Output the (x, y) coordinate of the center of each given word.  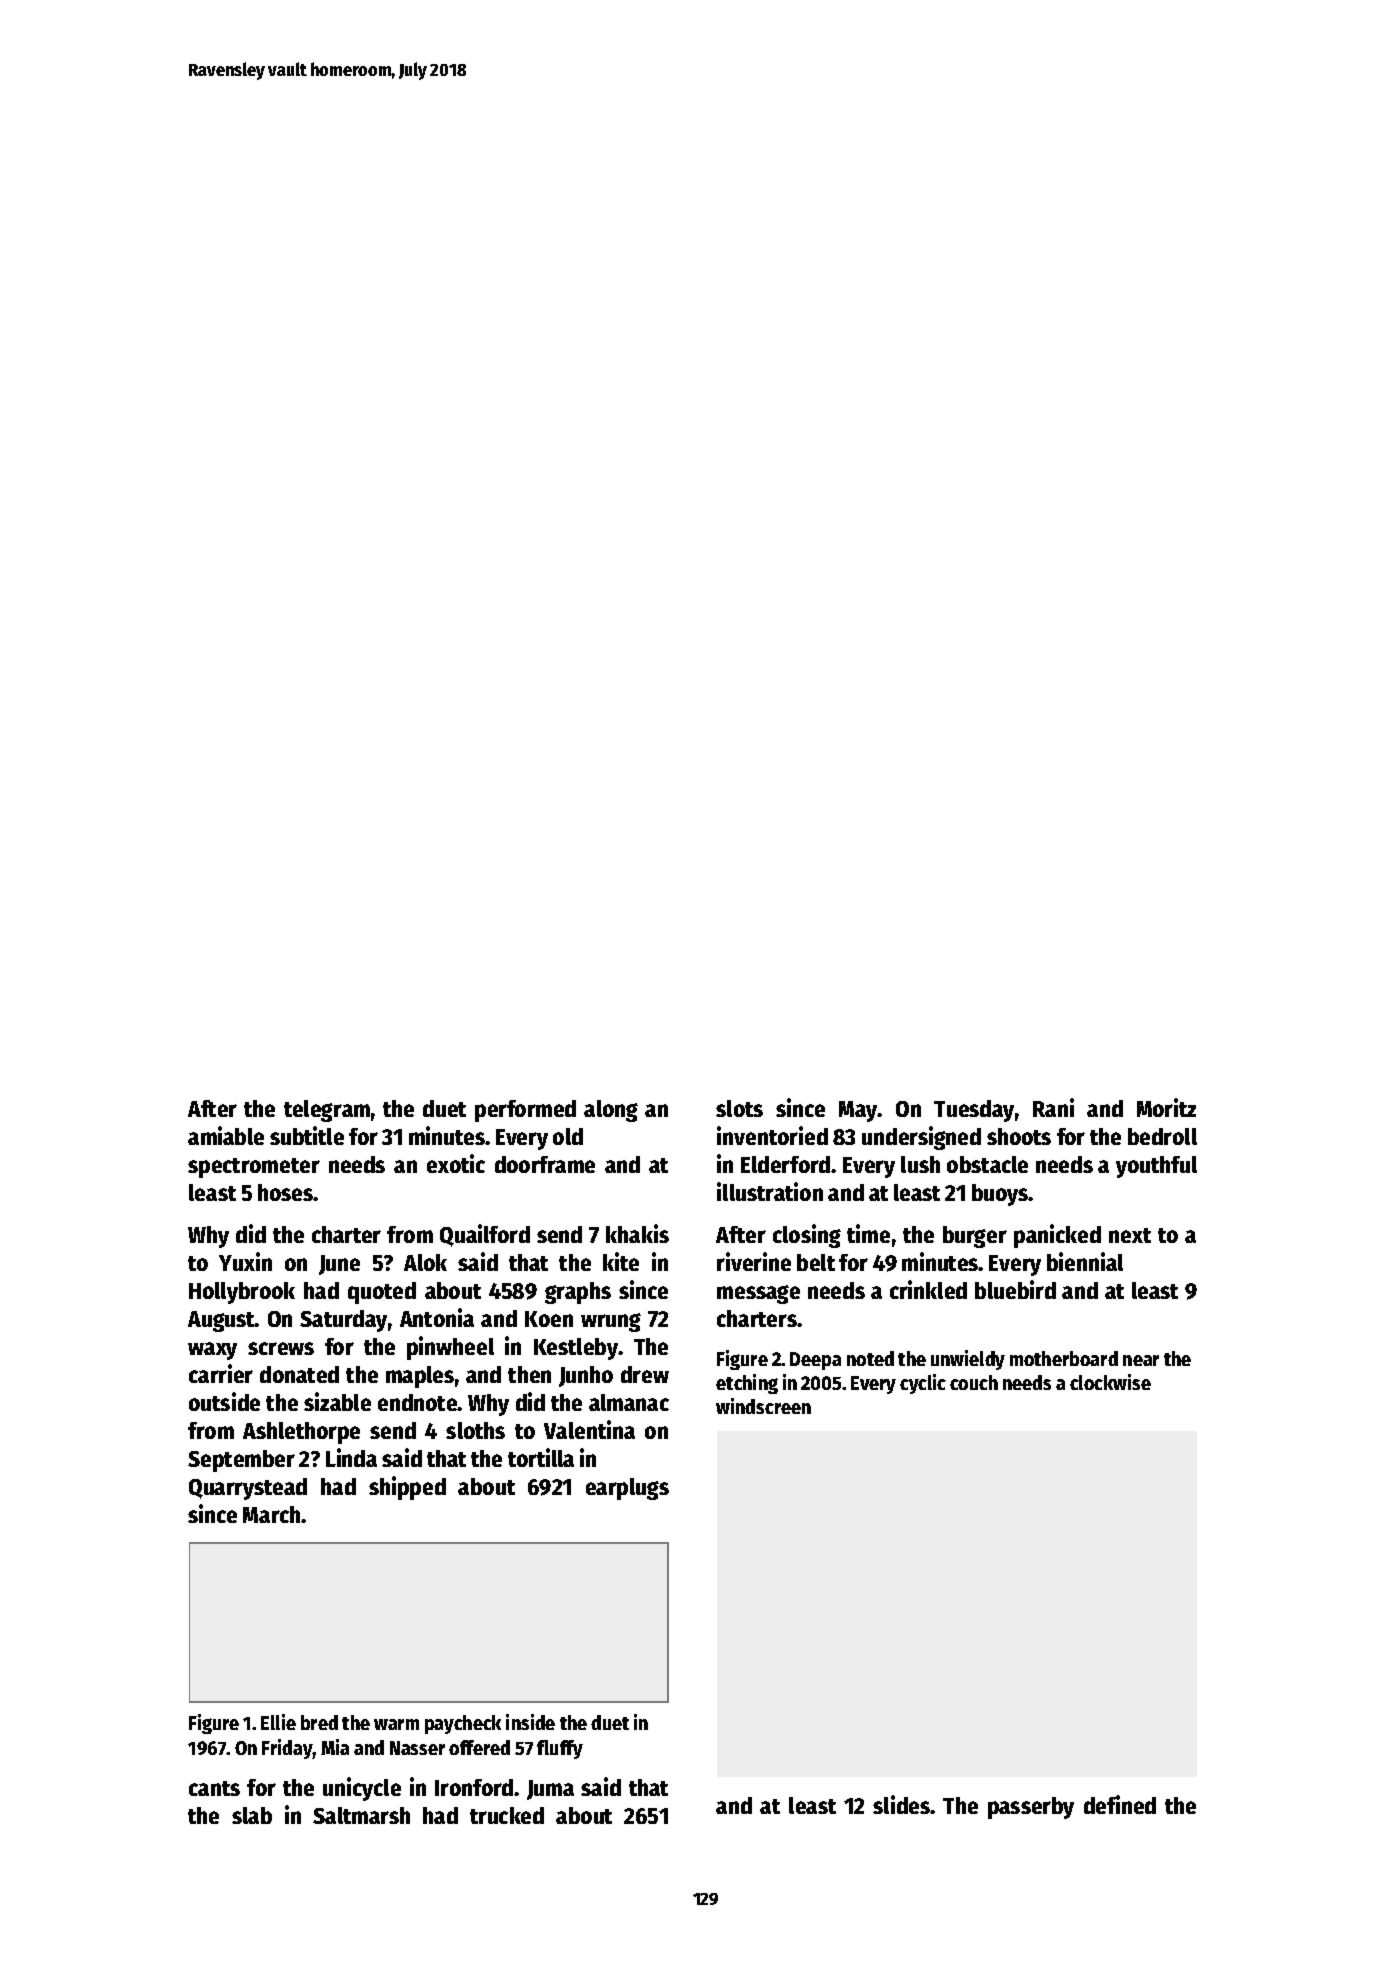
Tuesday (974, 1111)
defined (1120, 1804)
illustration (770, 1191)
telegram (327, 1111)
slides (902, 1804)
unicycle (362, 1789)
